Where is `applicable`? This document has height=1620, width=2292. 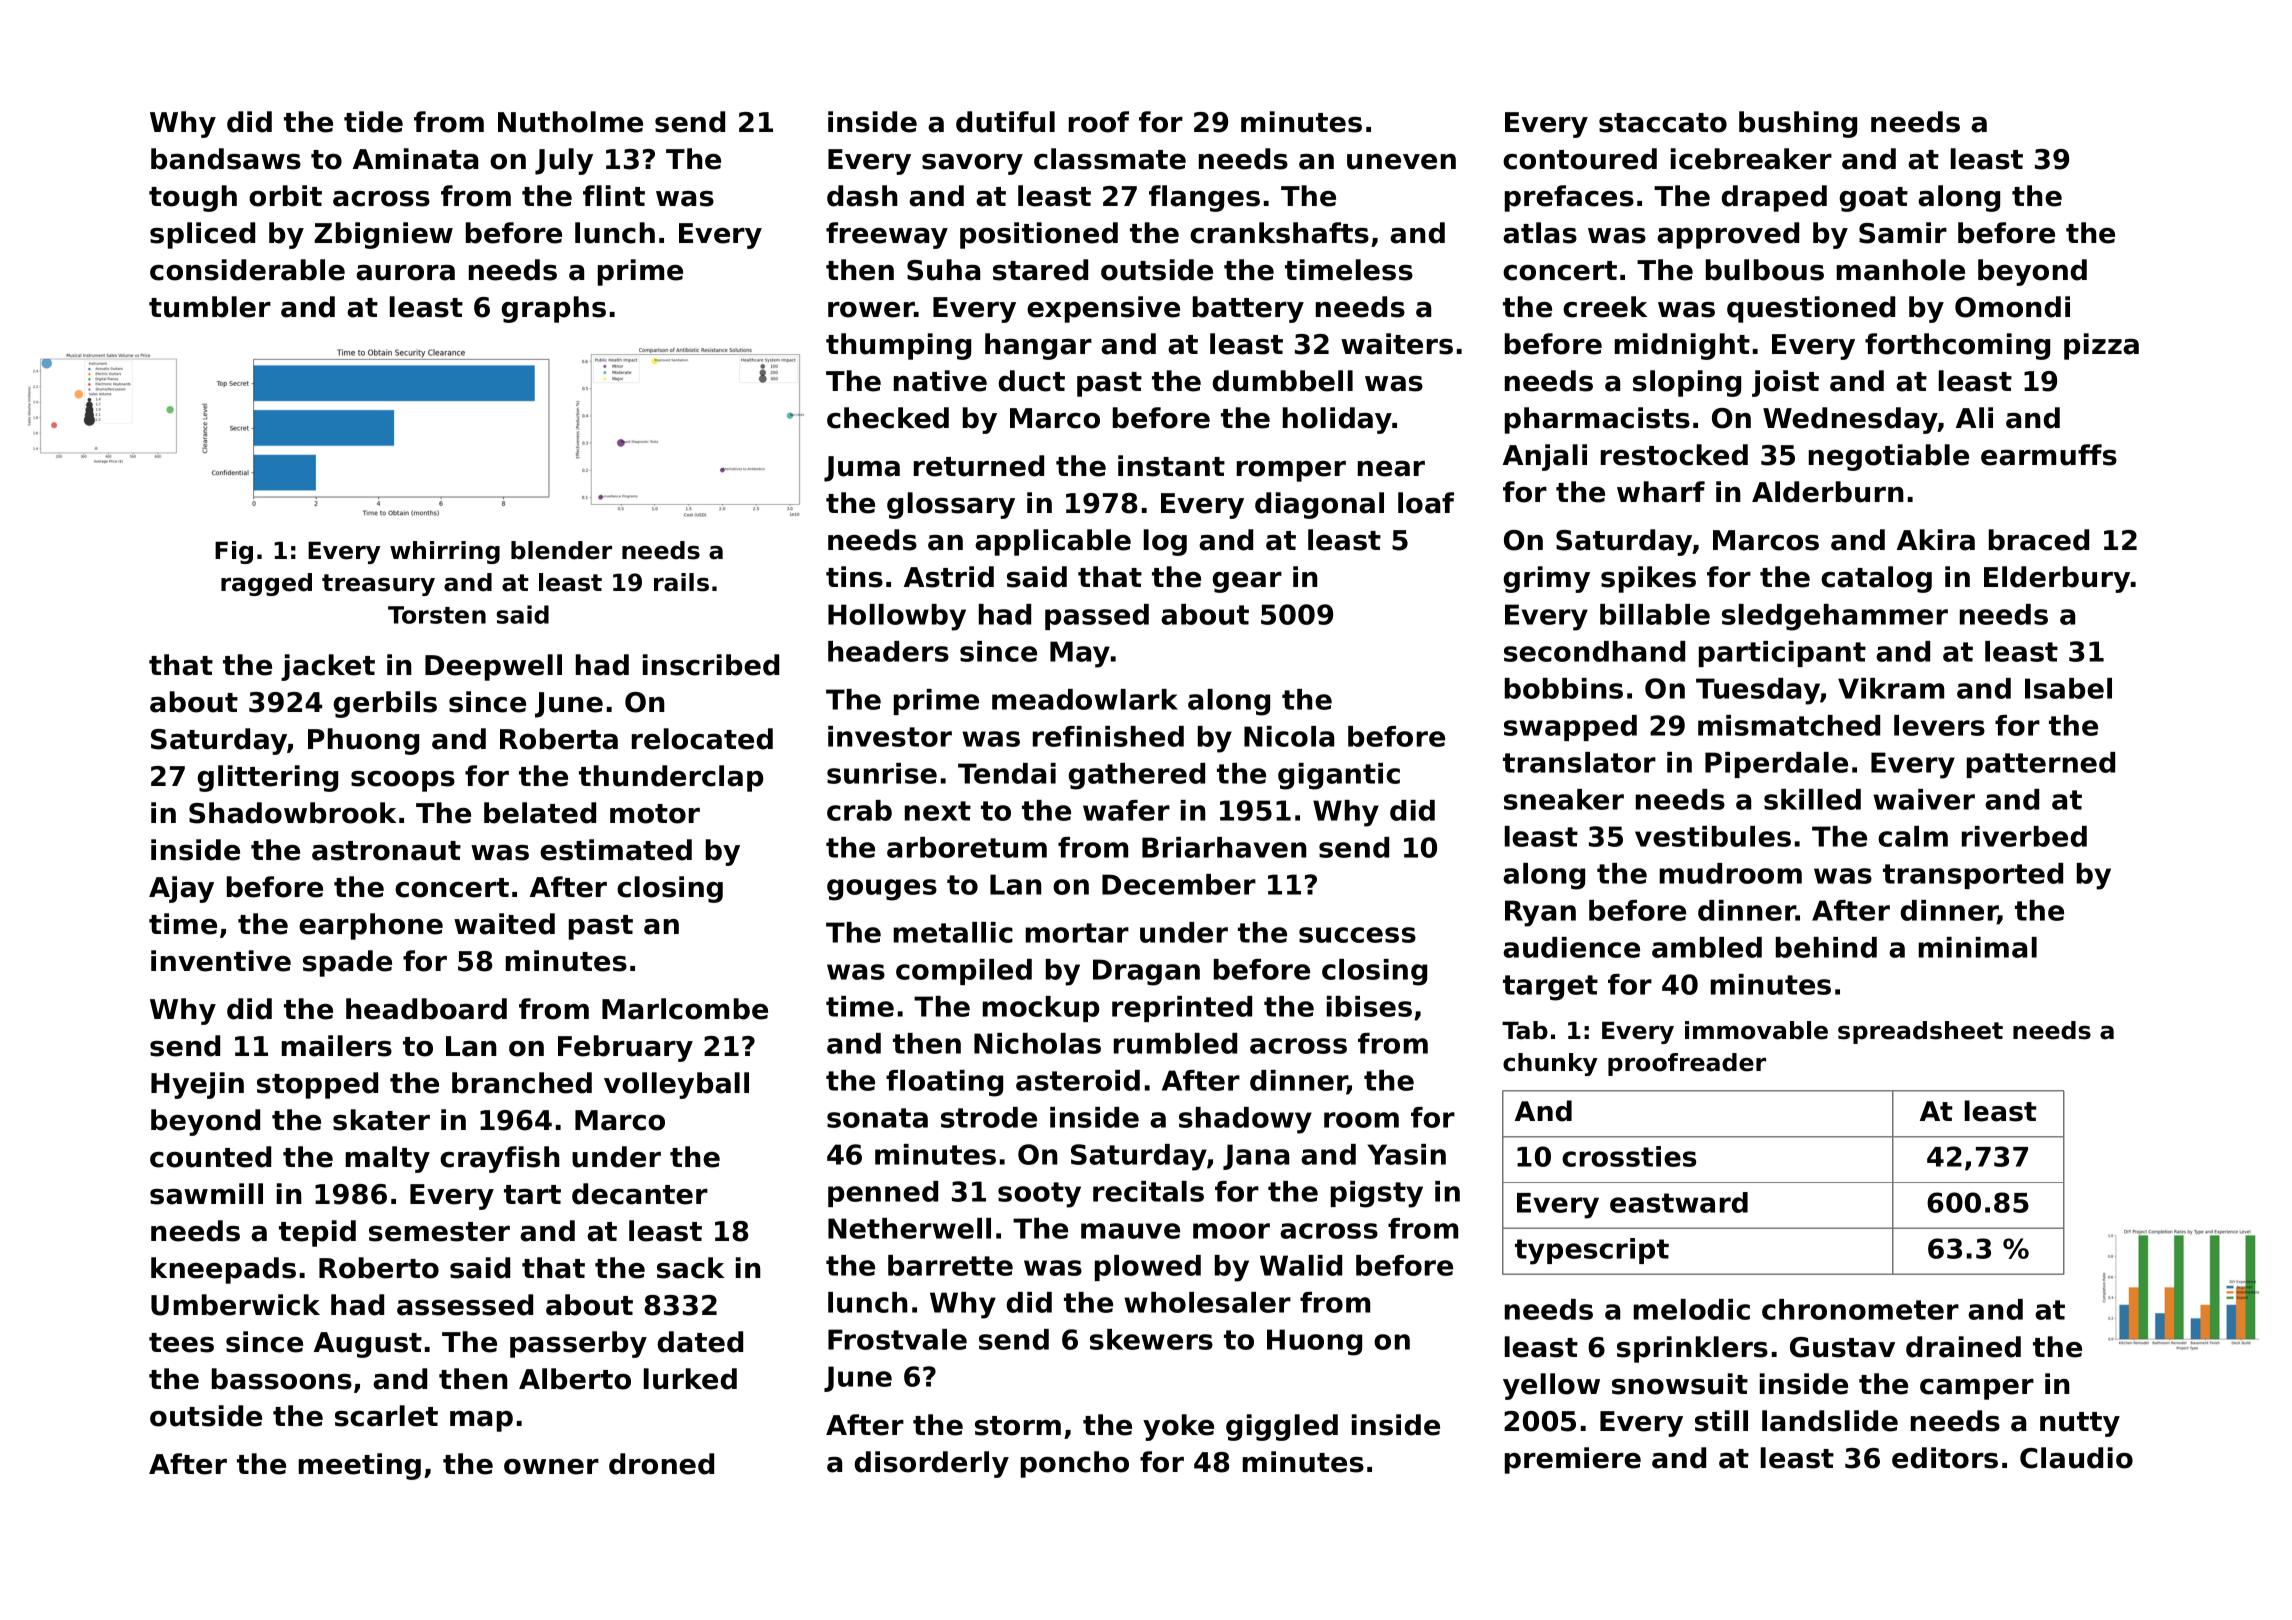
applicable is located at coordinates (1053, 542).
